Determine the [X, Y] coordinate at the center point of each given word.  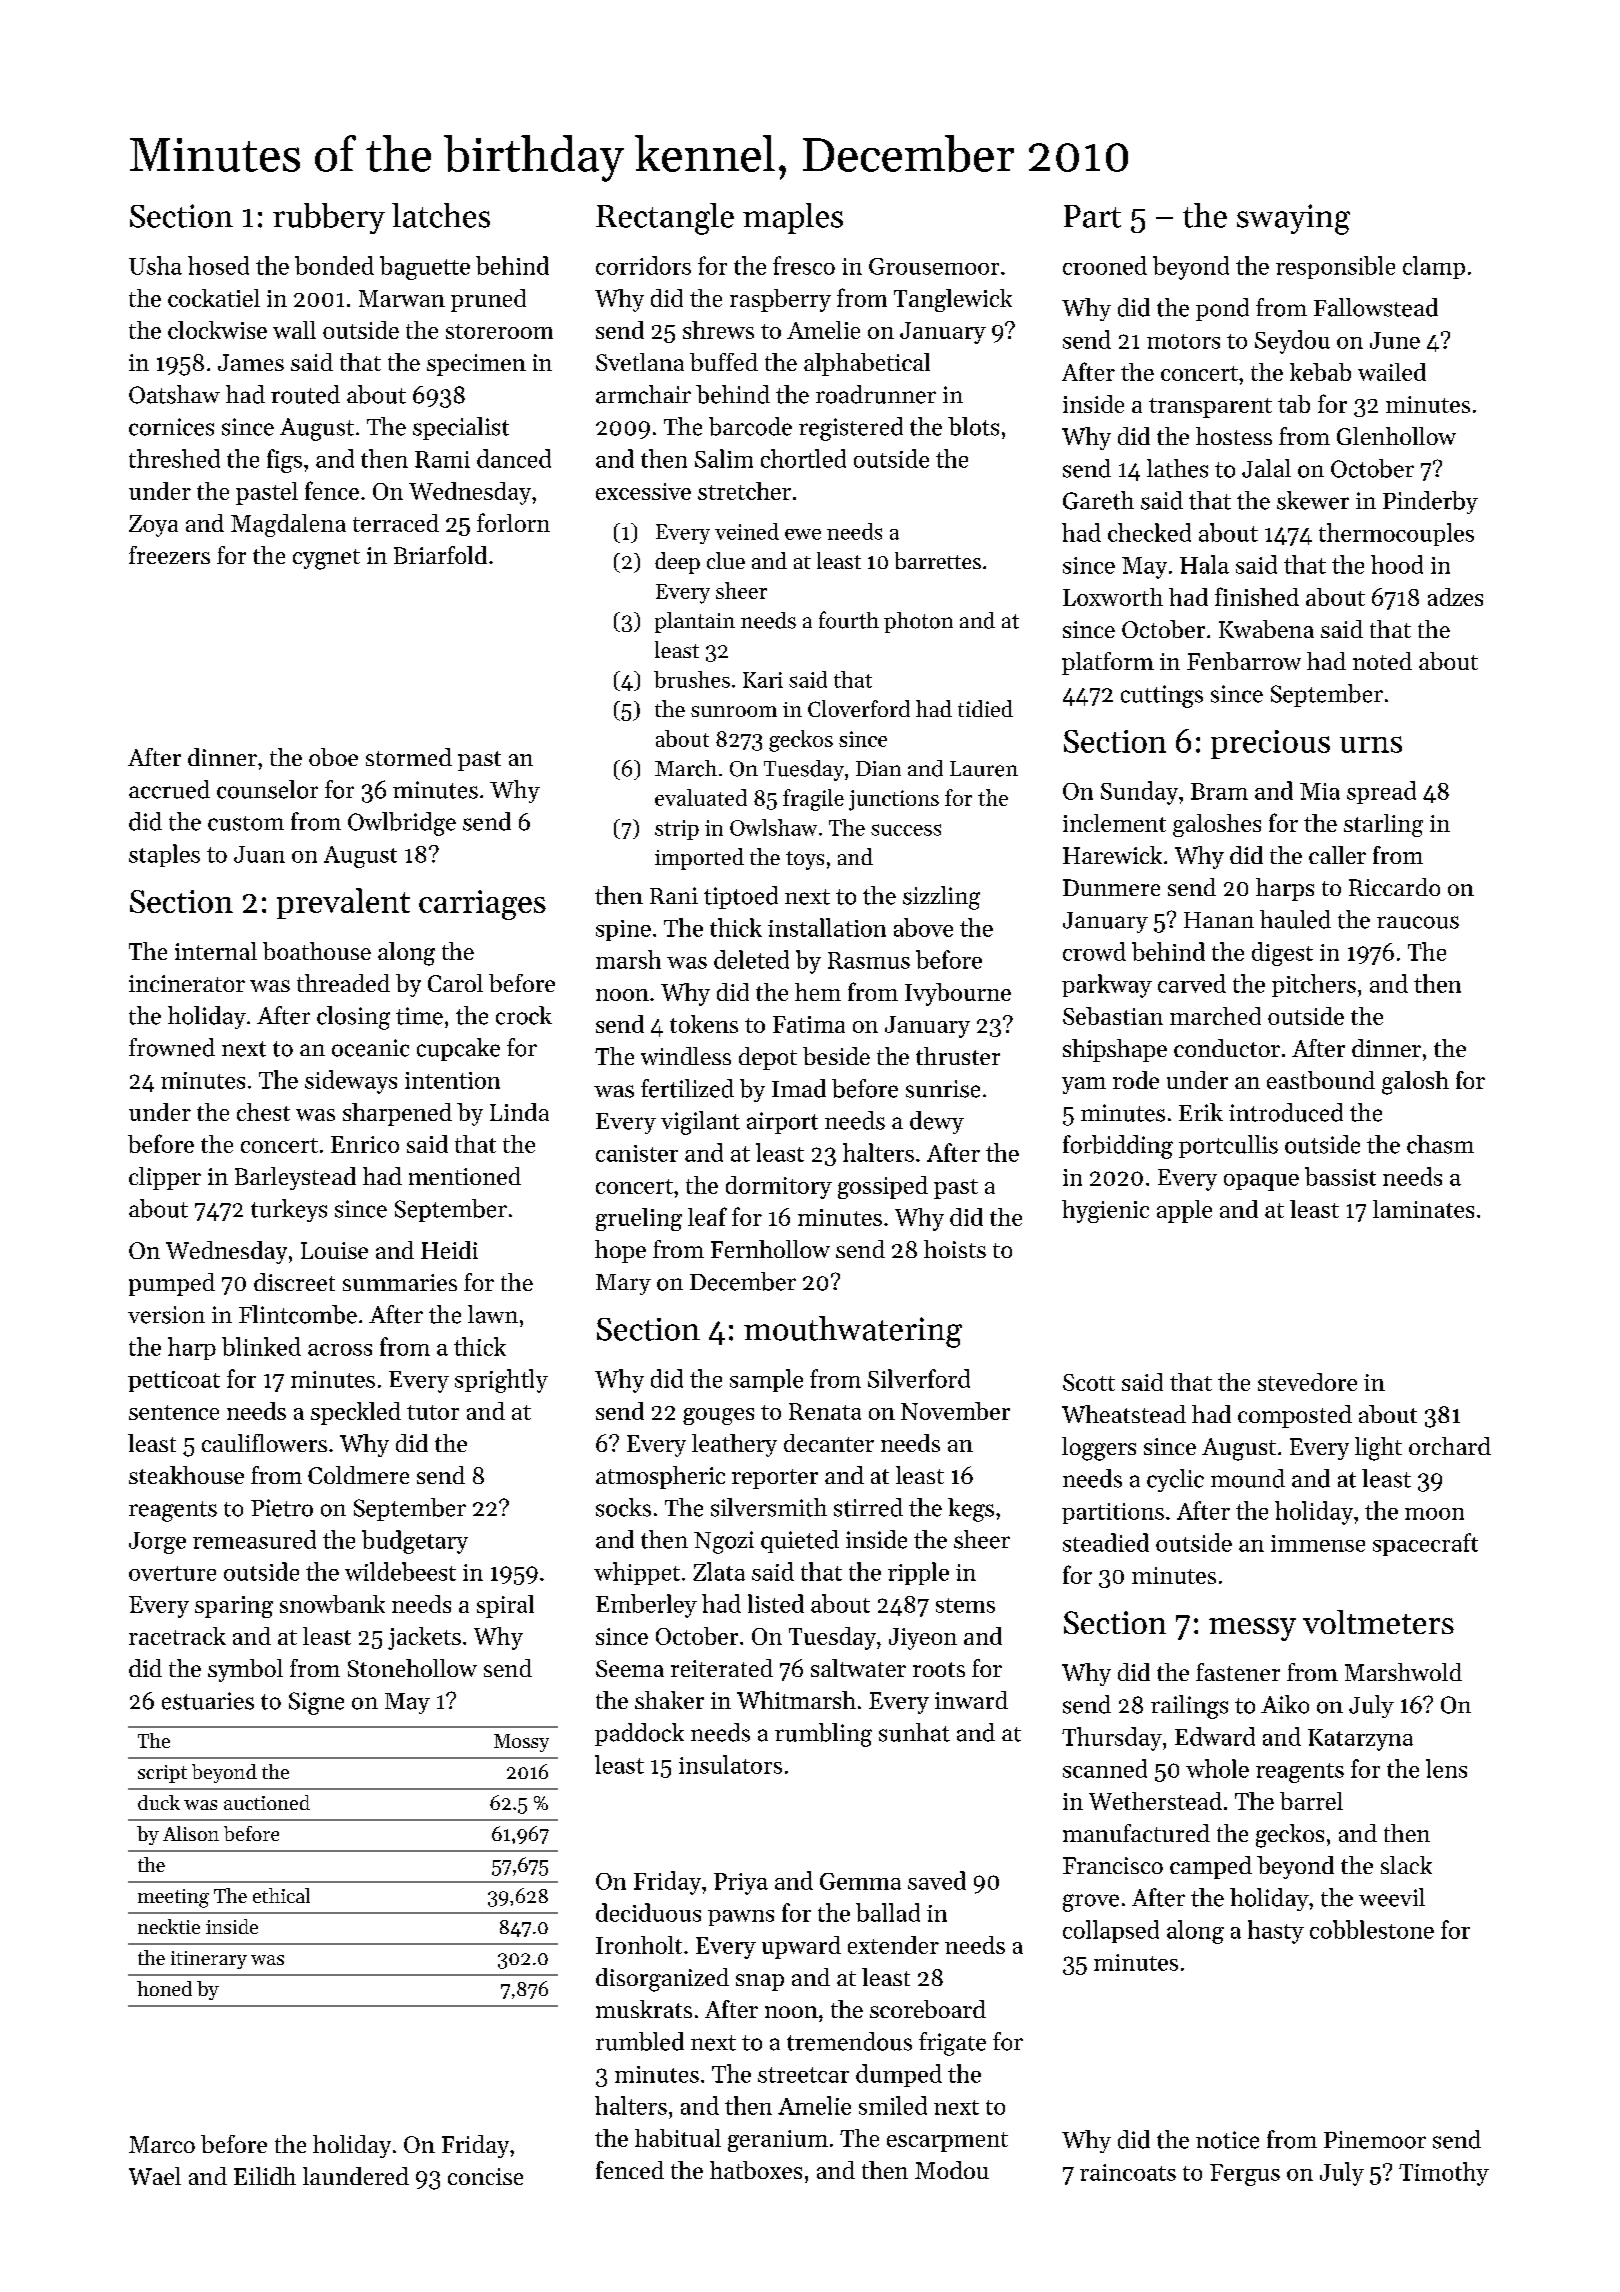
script [162, 1774]
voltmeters [1378, 1622]
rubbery [329, 218]
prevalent [343, 903]
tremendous [849, 2041]
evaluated [701, 797]
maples [793, 218]
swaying [1293, 219]
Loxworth [1113, 597]
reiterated [722, 1668]
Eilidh [265, 2176]
